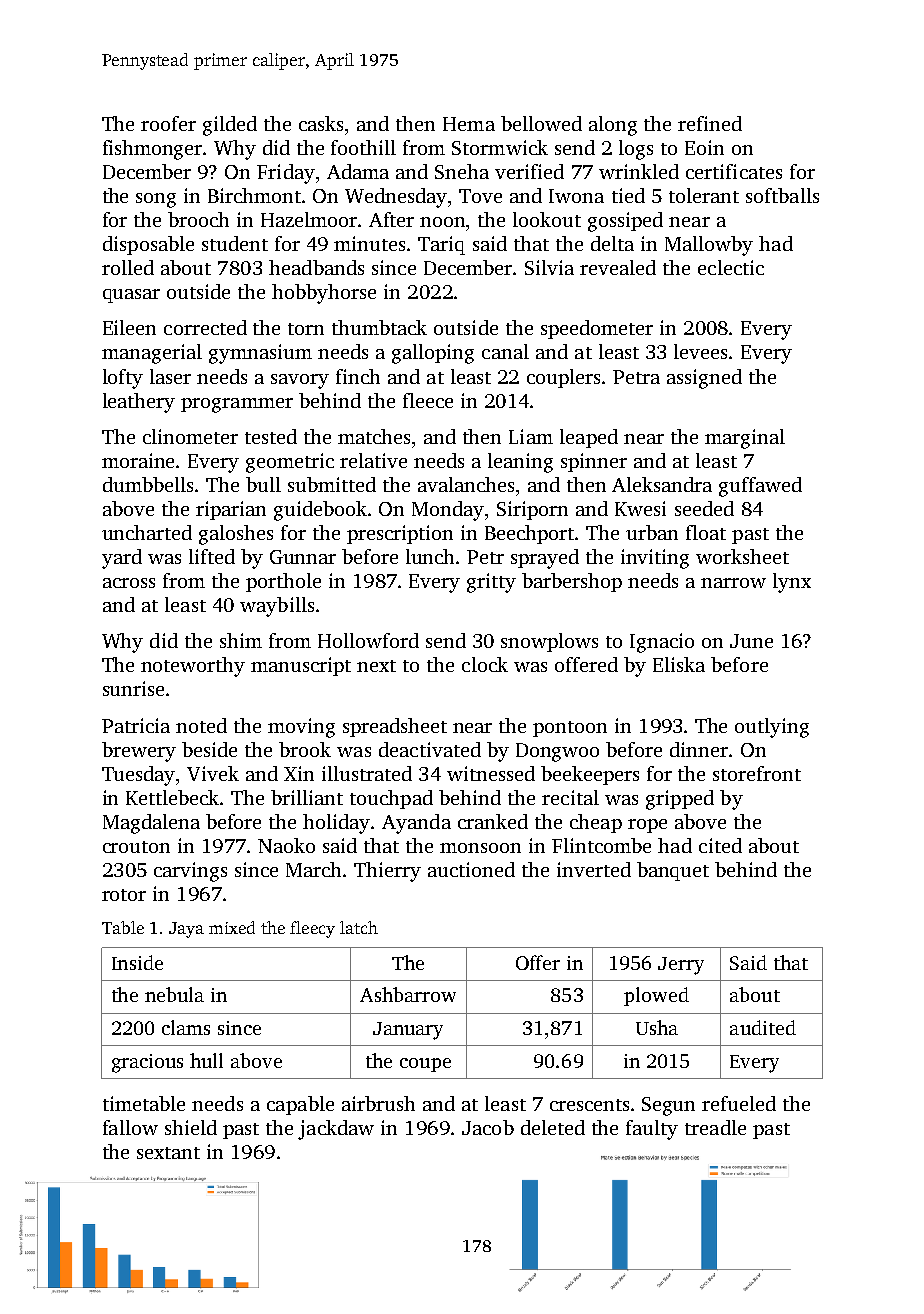  Describe the element at coordinates (168, 1153) in the screenshot. I see `sextant` at that location.
